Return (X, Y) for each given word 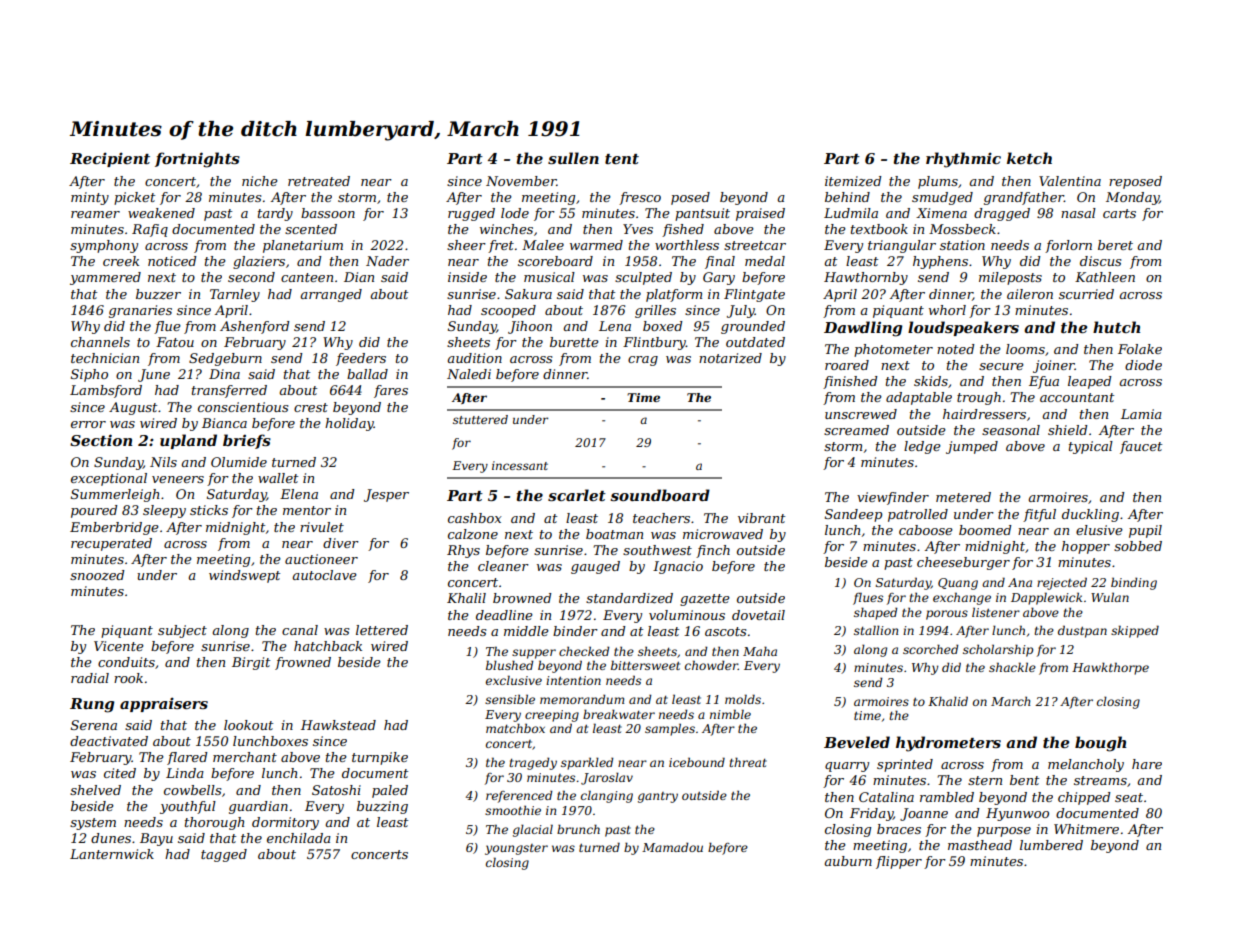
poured (94, 511)
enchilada (299, 838)
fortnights (197, 160)
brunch (578, 829)
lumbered (1051, 845)
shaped (876, 613)
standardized (629, 598)
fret (501, 246)
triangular (902, 246)
